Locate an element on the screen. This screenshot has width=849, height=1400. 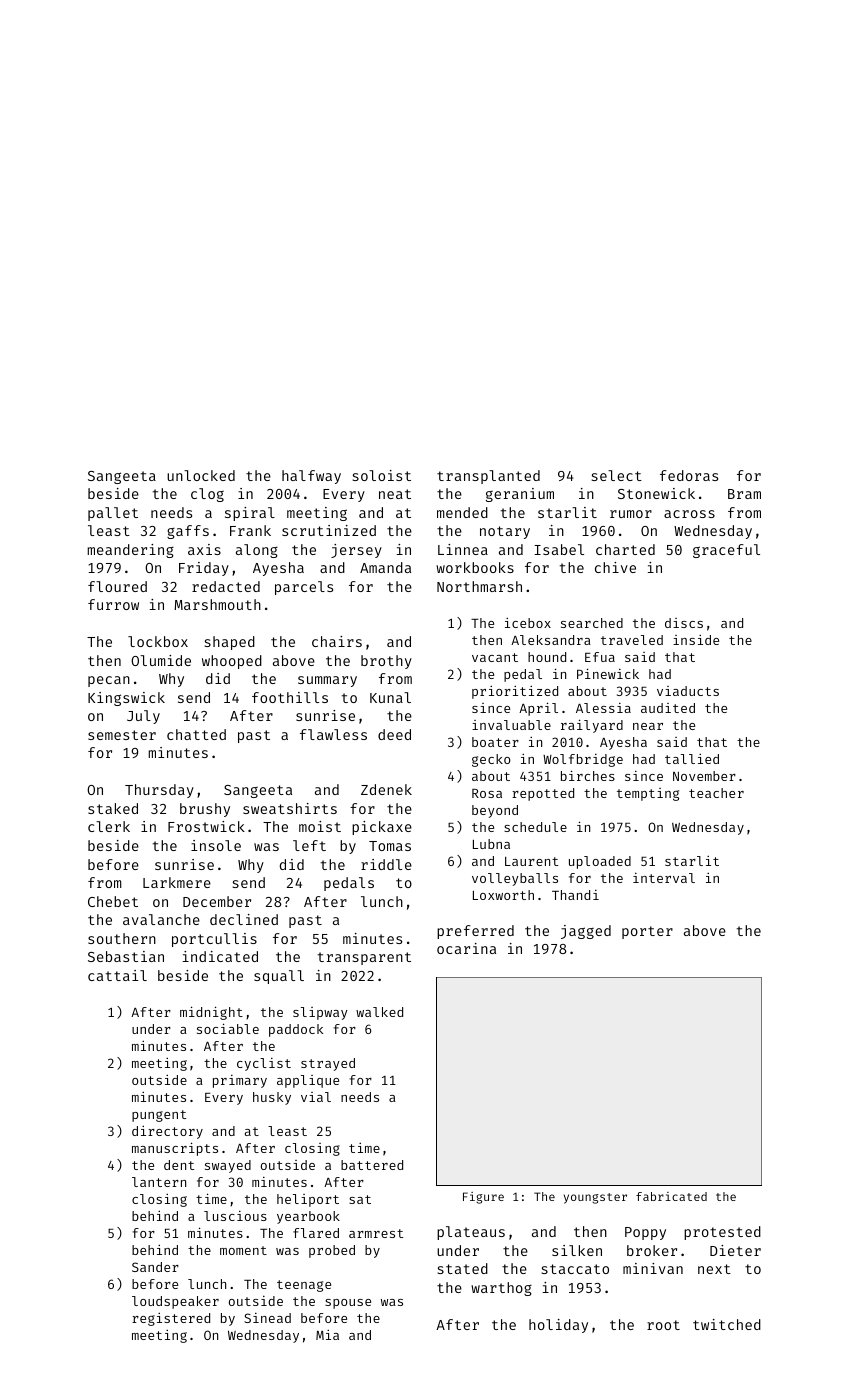
registered is located at coordinates (171, 1319).
